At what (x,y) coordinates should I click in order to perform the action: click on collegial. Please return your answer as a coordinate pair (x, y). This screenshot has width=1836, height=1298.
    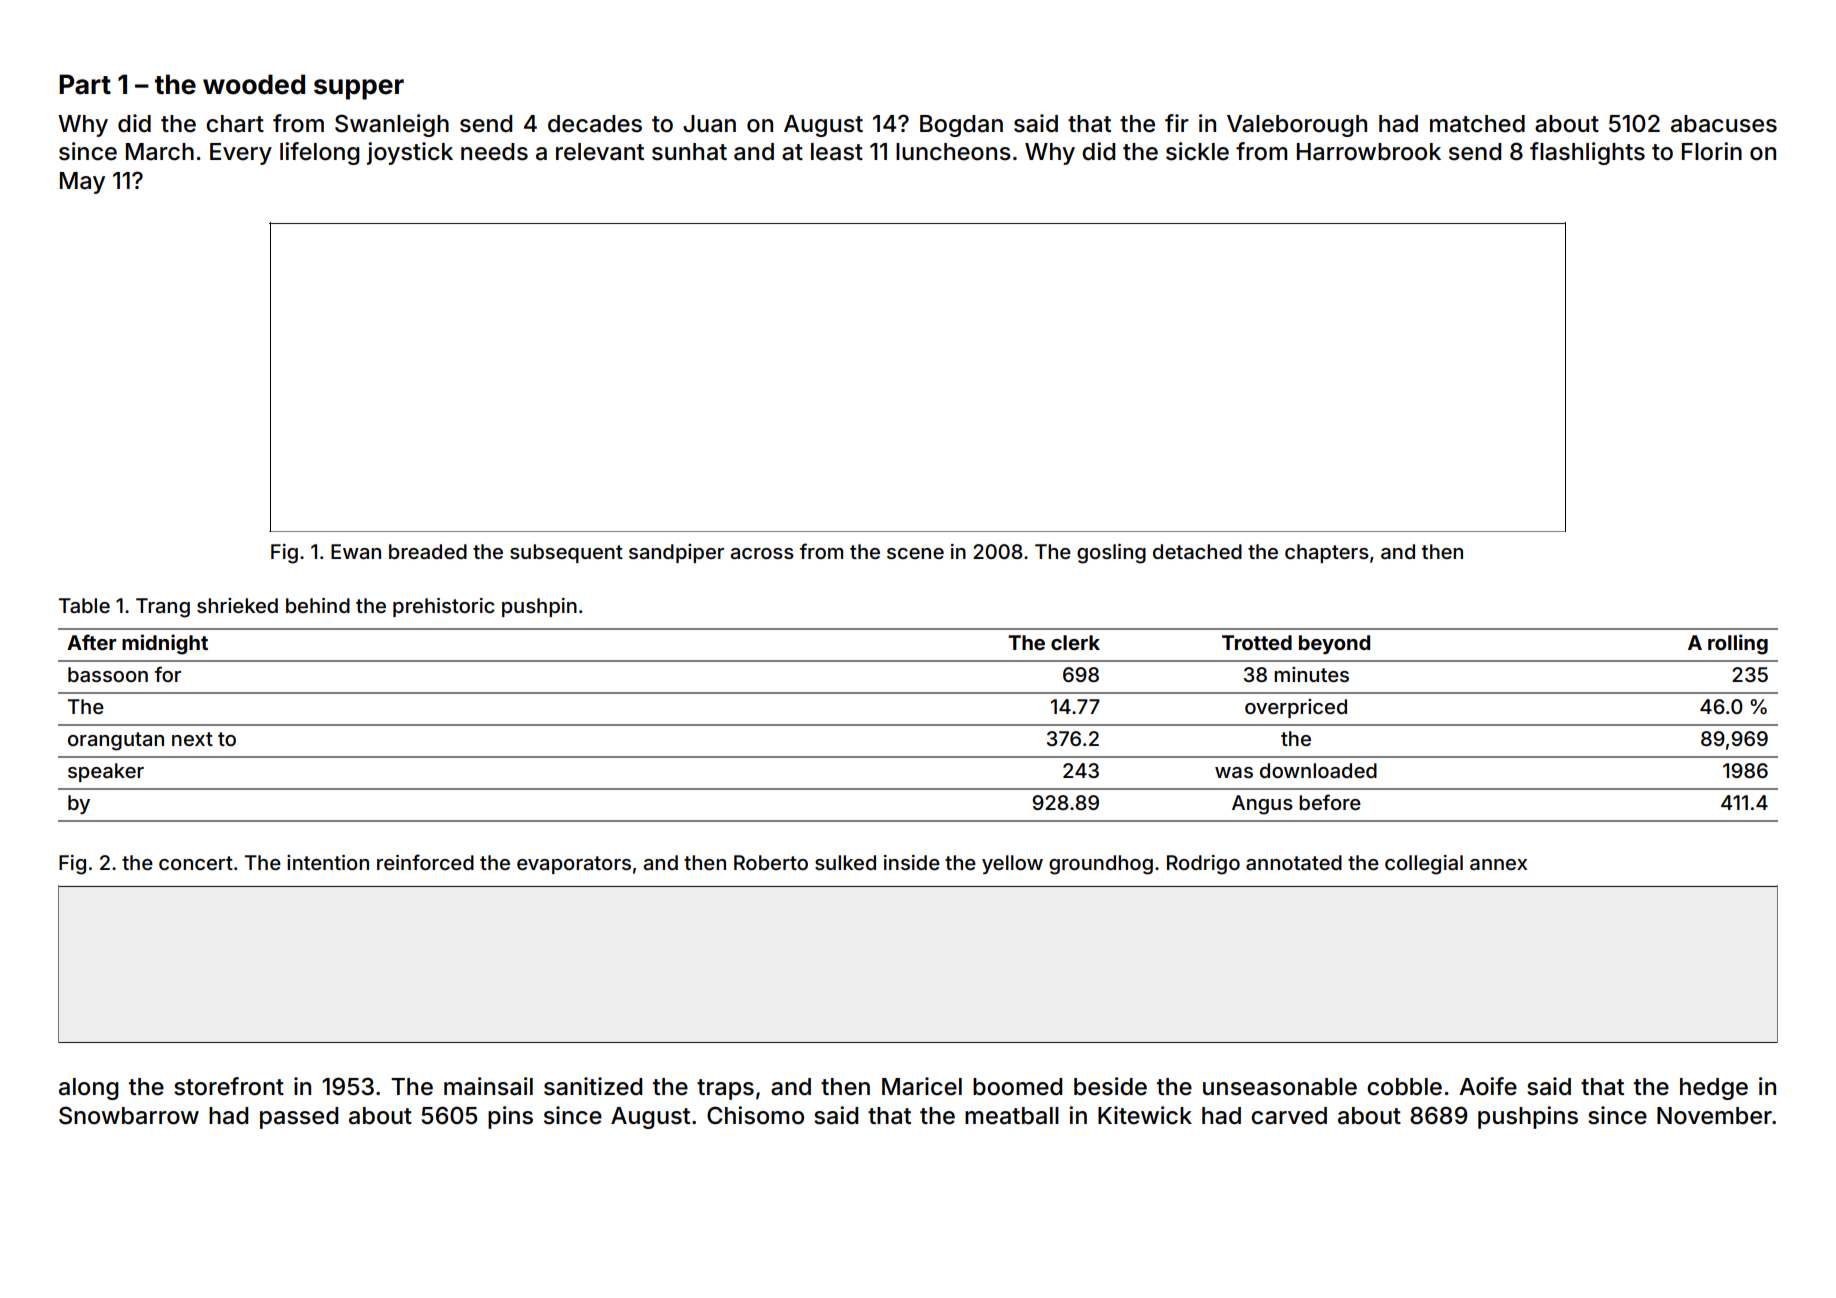
    Looking at the image, I should click on (1424, 865).
